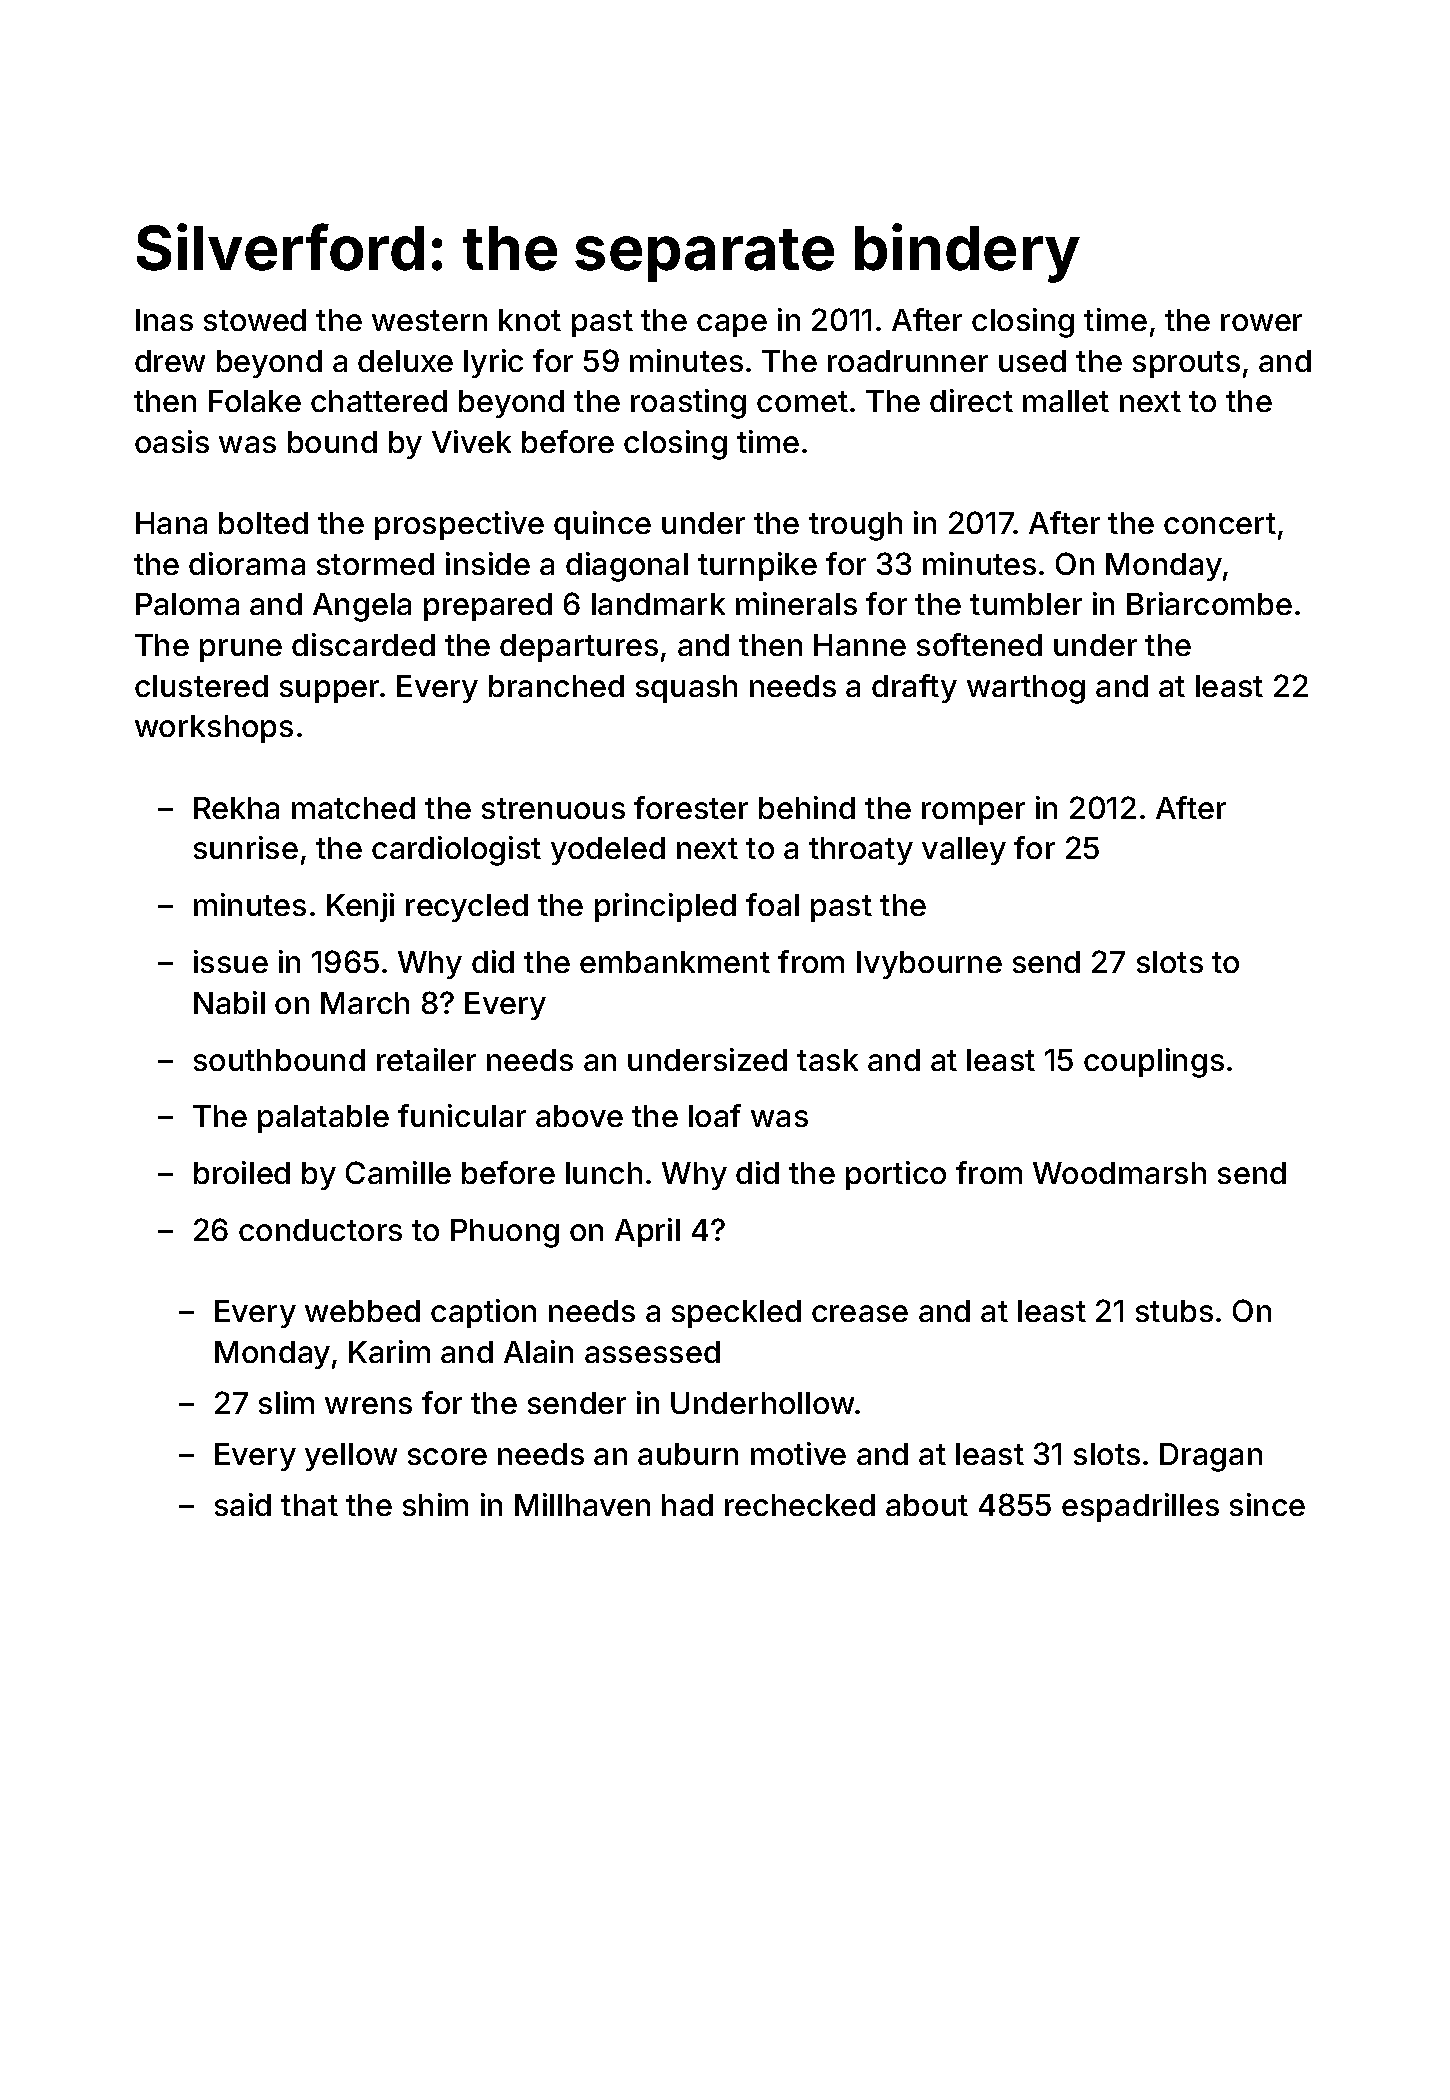 The width and height of the page is (1450, 2100). Describe the element at coordinates (556, 686) in the page. I see `branched` at that location.
